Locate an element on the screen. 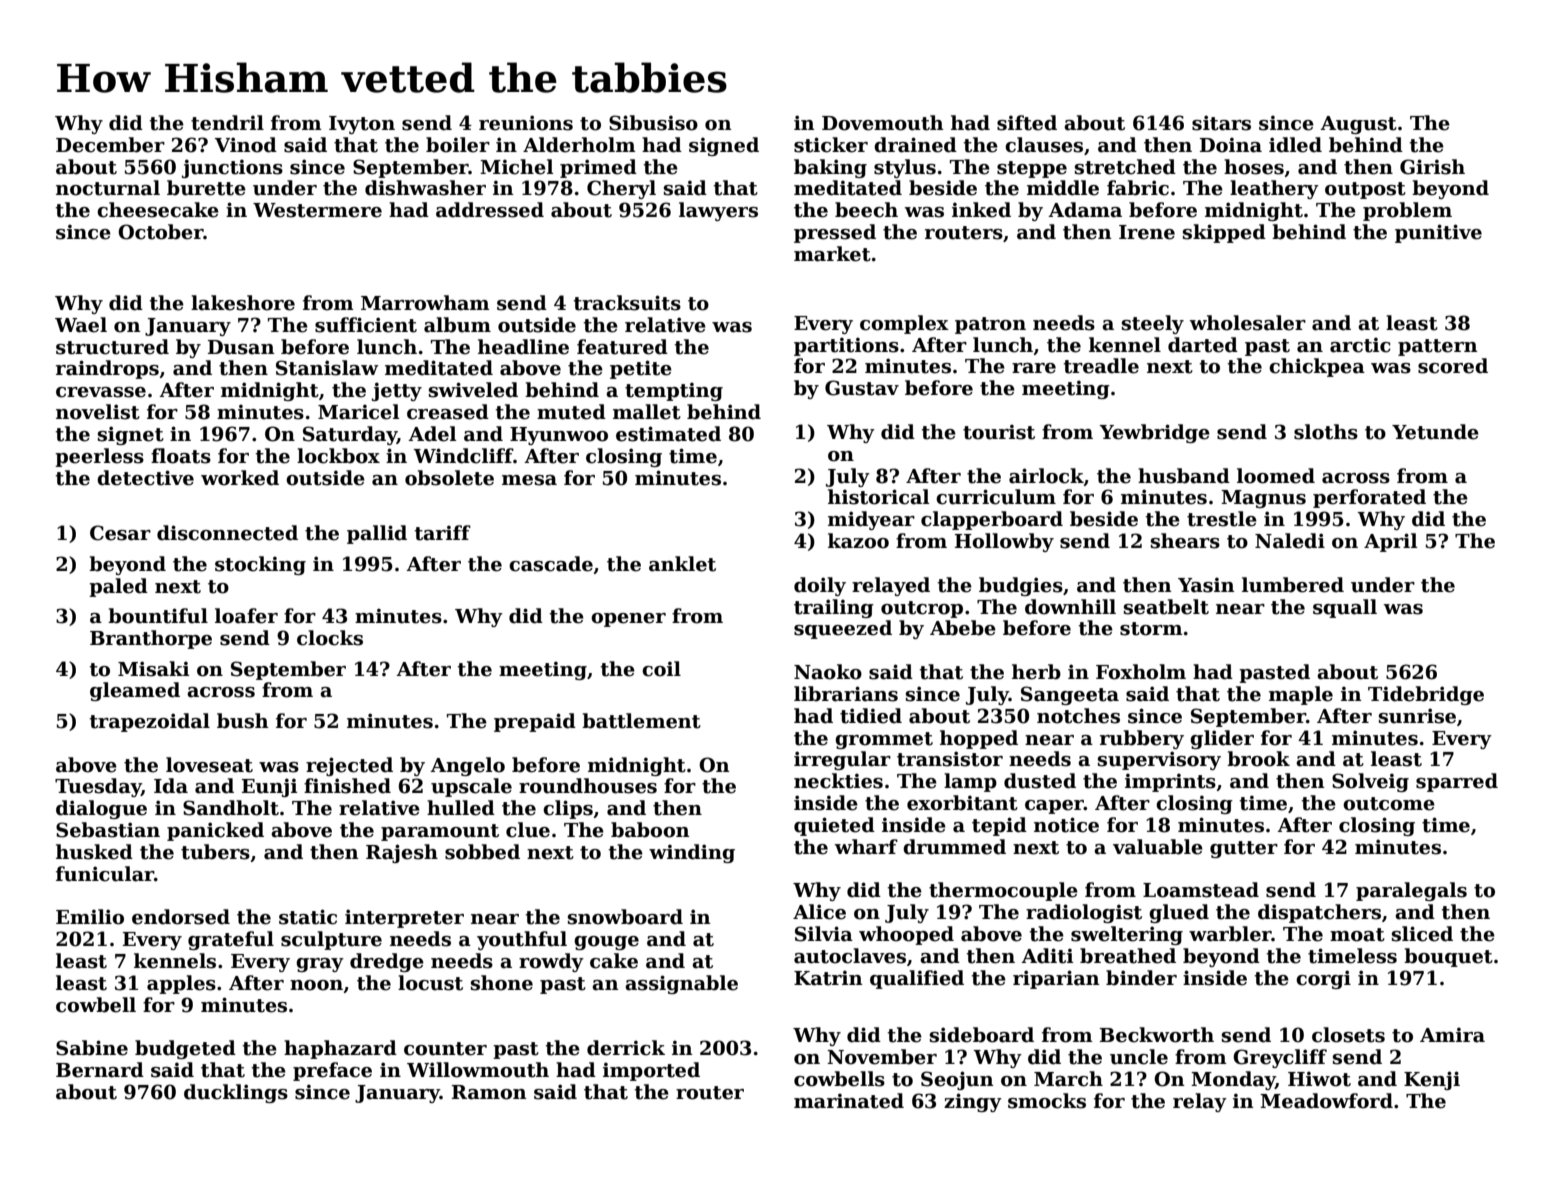 This screenshot has width=1555, height=1202. quieted is located at coordinates (834, 826).
